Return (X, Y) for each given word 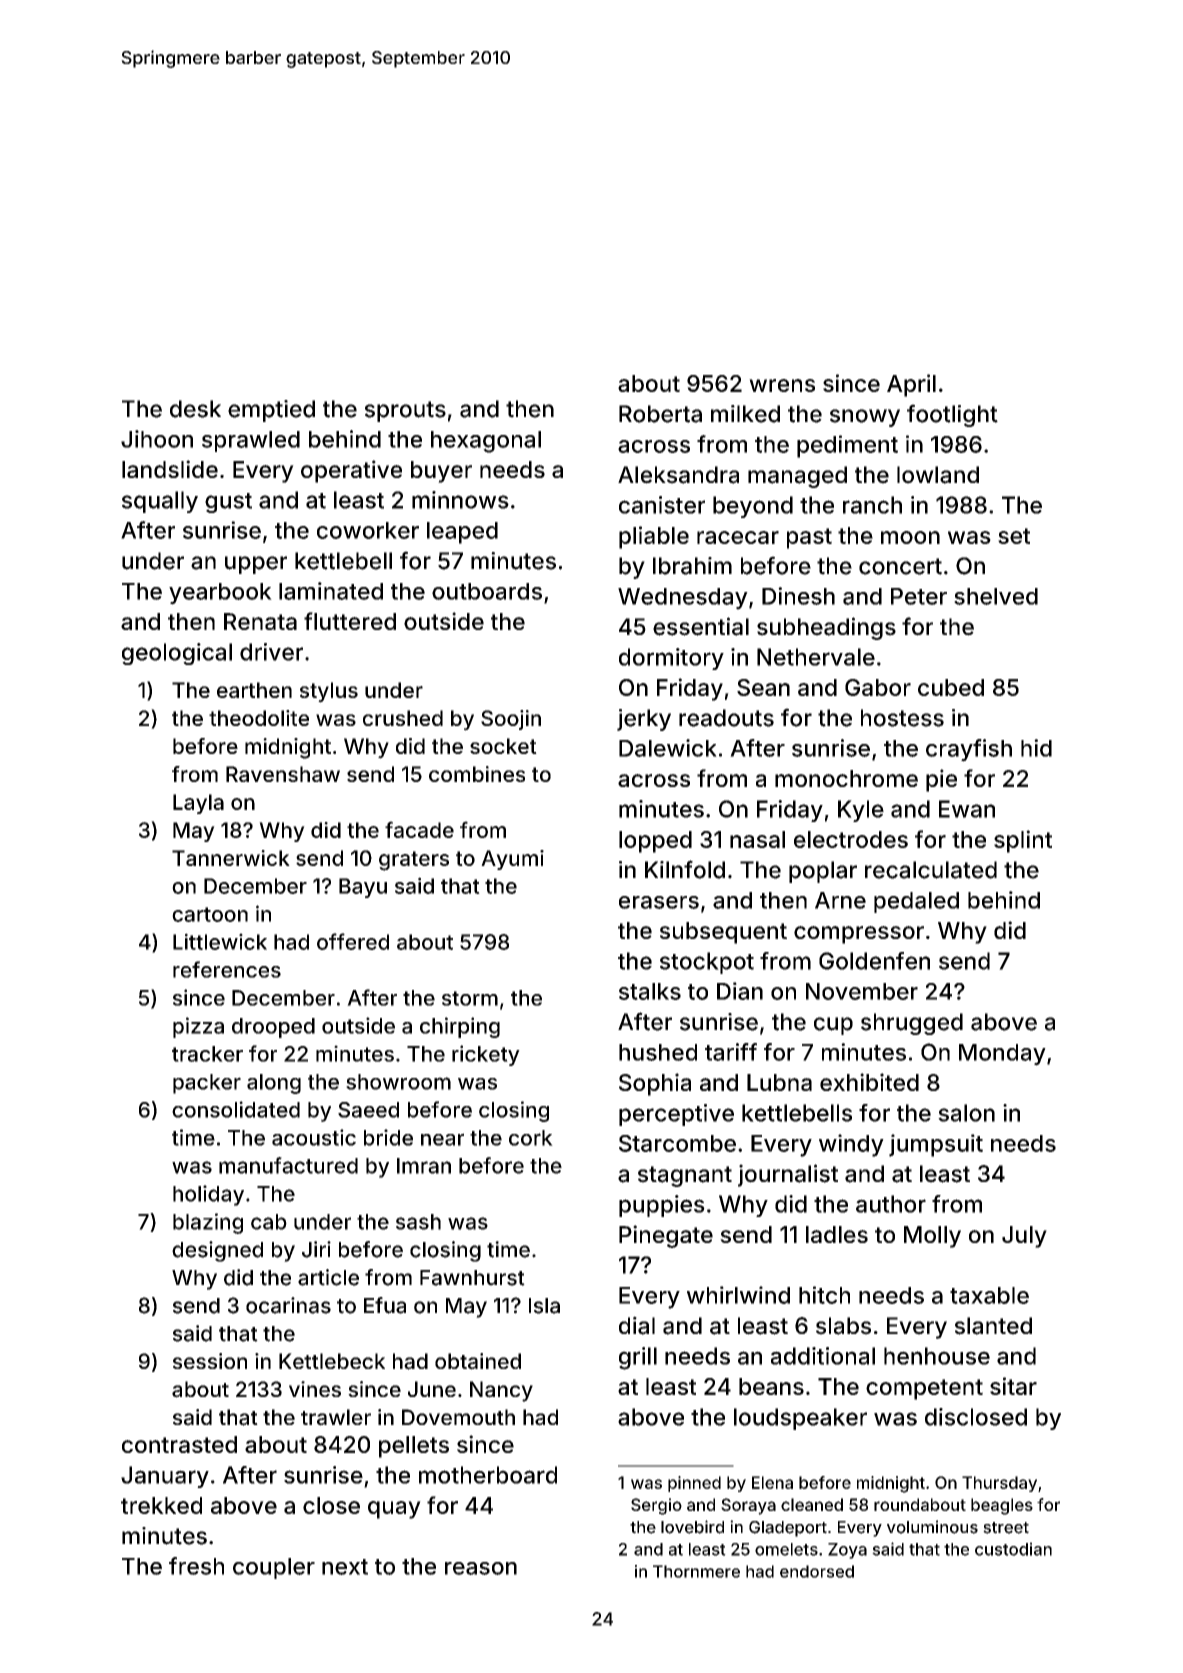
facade (419, 829)
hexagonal (486, 442)
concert (900, 566)
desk (195, 409)
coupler (274, 1568)
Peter (919, 596)
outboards (487, 591)
